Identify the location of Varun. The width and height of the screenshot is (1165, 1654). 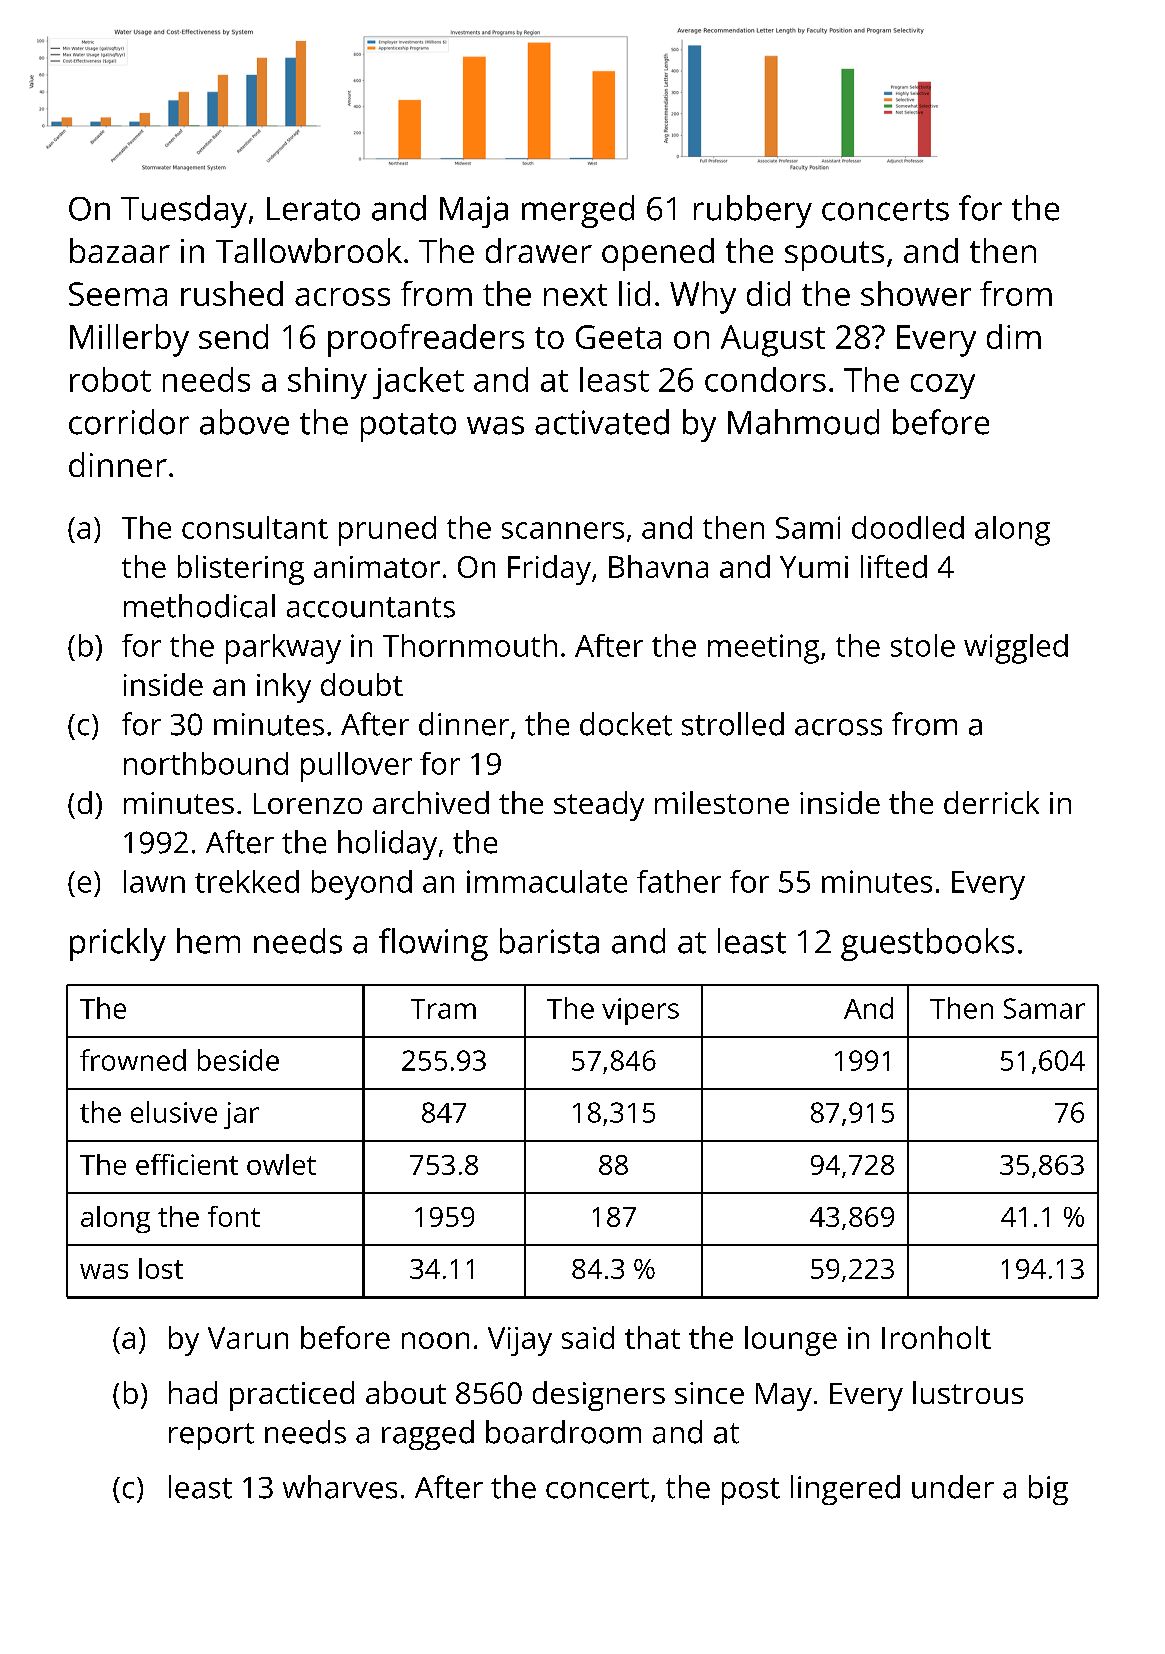
(248, 1338).
